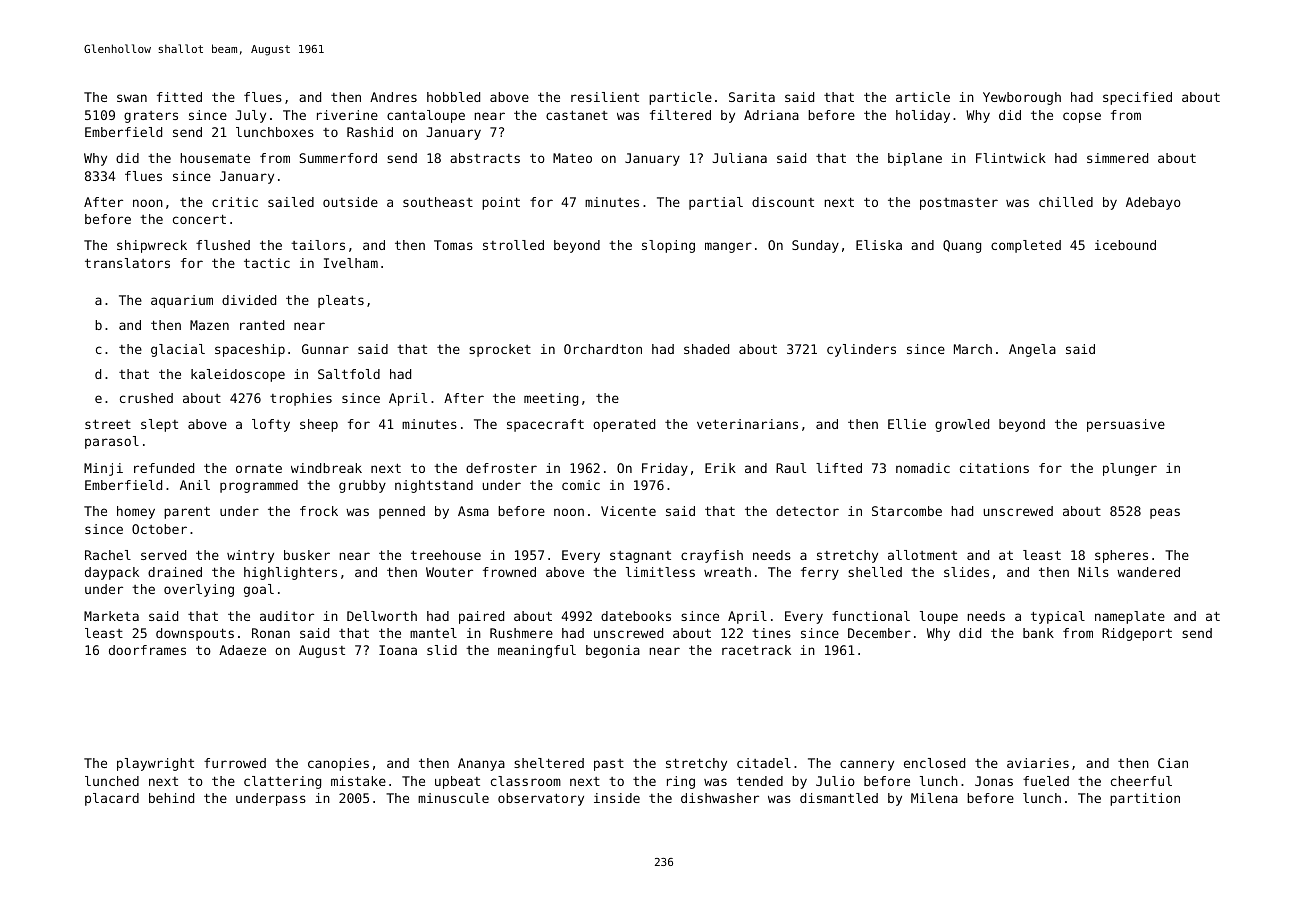  Describe the element at coordinates (235, 202) in the image. I see `critic` at that location.
